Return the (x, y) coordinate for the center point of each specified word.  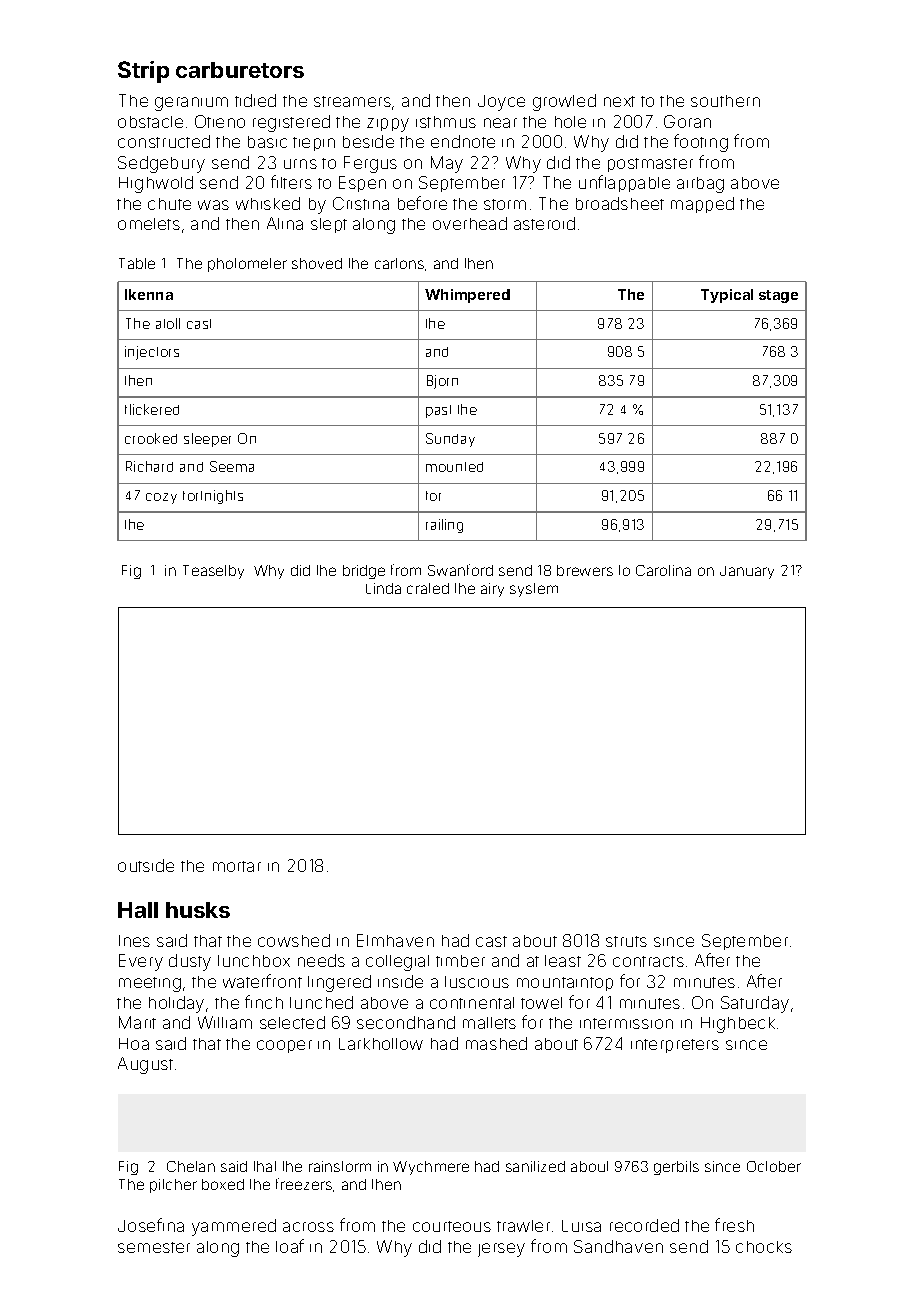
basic (267, 142)
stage (778, 296)
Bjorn (442, 382)
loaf (290, 1246)
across (308, 1227)
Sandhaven (618, 1246)
